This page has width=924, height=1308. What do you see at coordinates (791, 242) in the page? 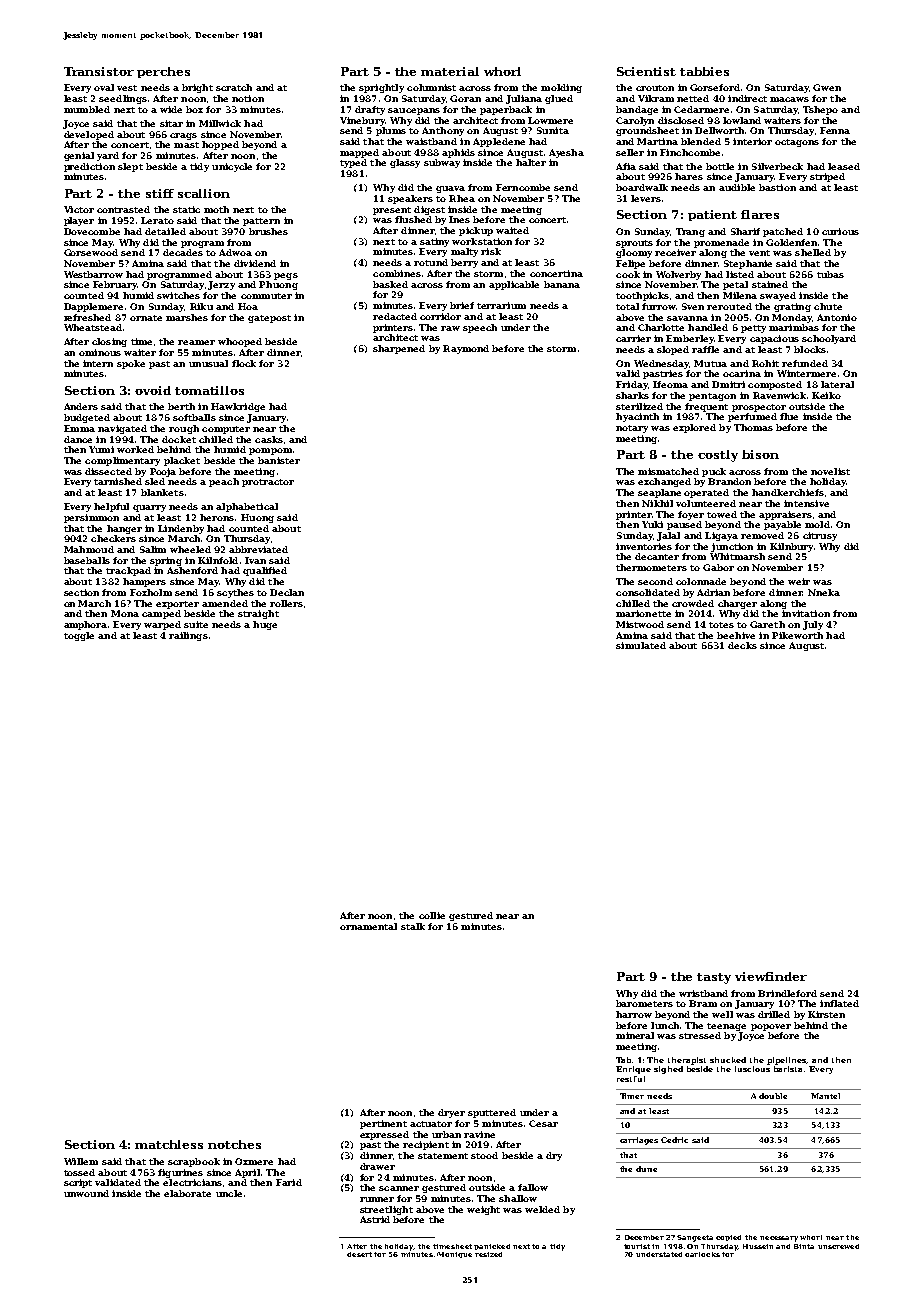
I see `Goldenfen` at bounding box center [791, 242].
